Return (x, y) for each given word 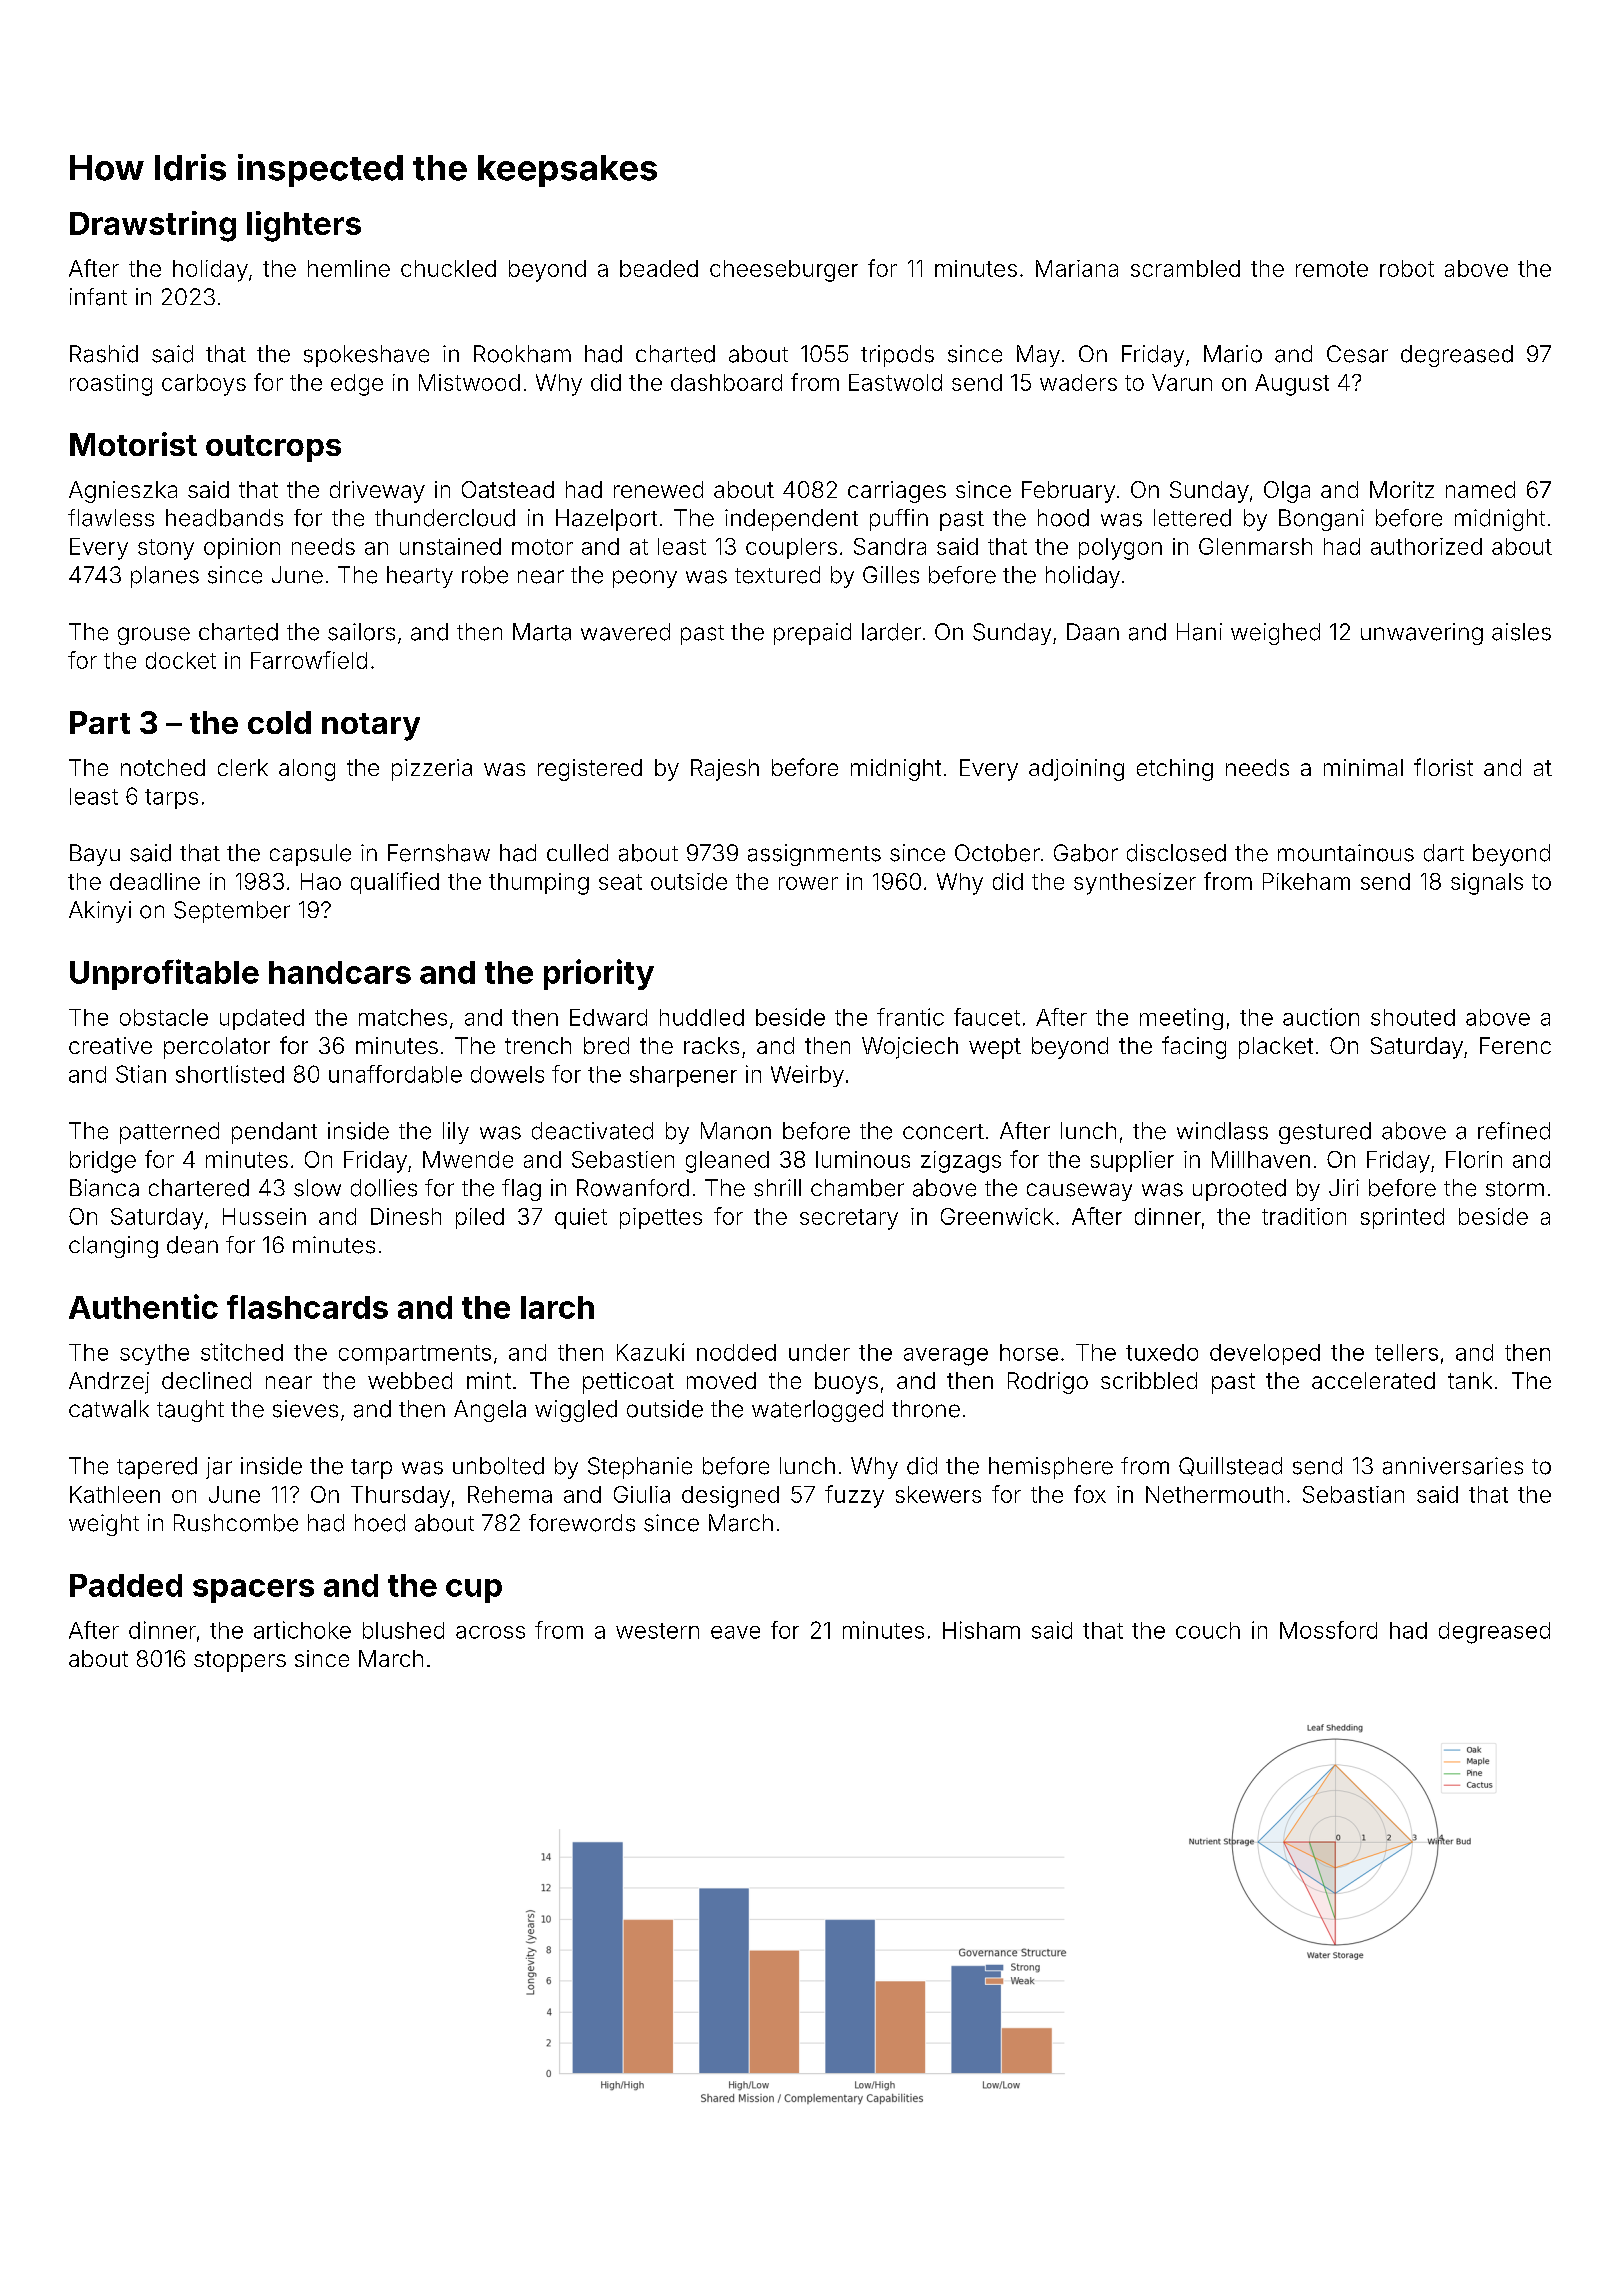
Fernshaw (439, 853)
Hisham (981, 1630)
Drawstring (153, 226)
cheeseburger (784, 271)
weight (104, 1525)
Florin (1474, 1159)
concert (943, 1132)
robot (1407, 268)
